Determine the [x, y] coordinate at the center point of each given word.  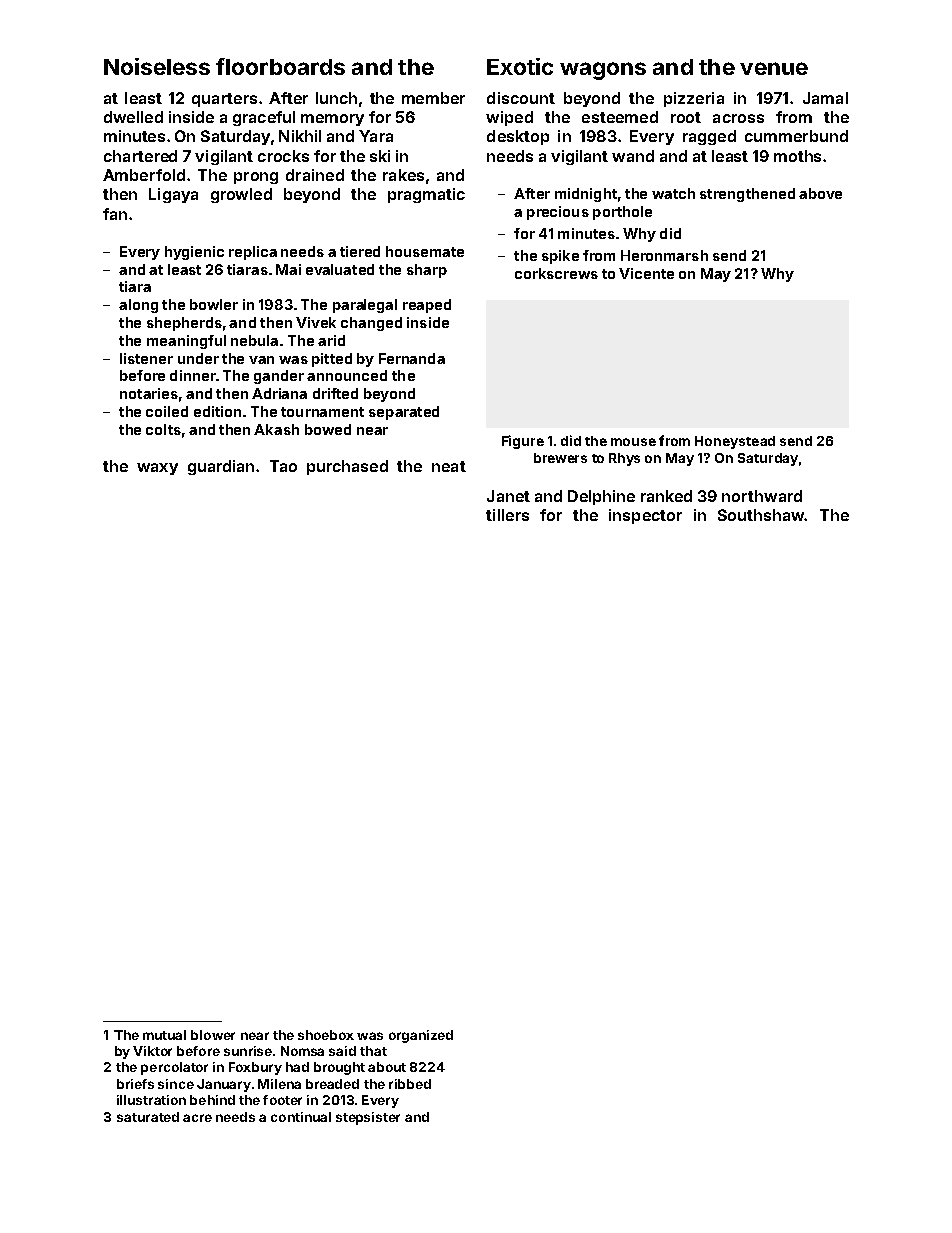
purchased [347, 467]
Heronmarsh [664, 255]
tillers [507, 515]
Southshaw [761, 515]
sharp [427, 271]
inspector [645, 516]
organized [421, 1036]
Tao [283, 466]
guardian [221, 467]
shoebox [326, 1035]
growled [241, 195]
